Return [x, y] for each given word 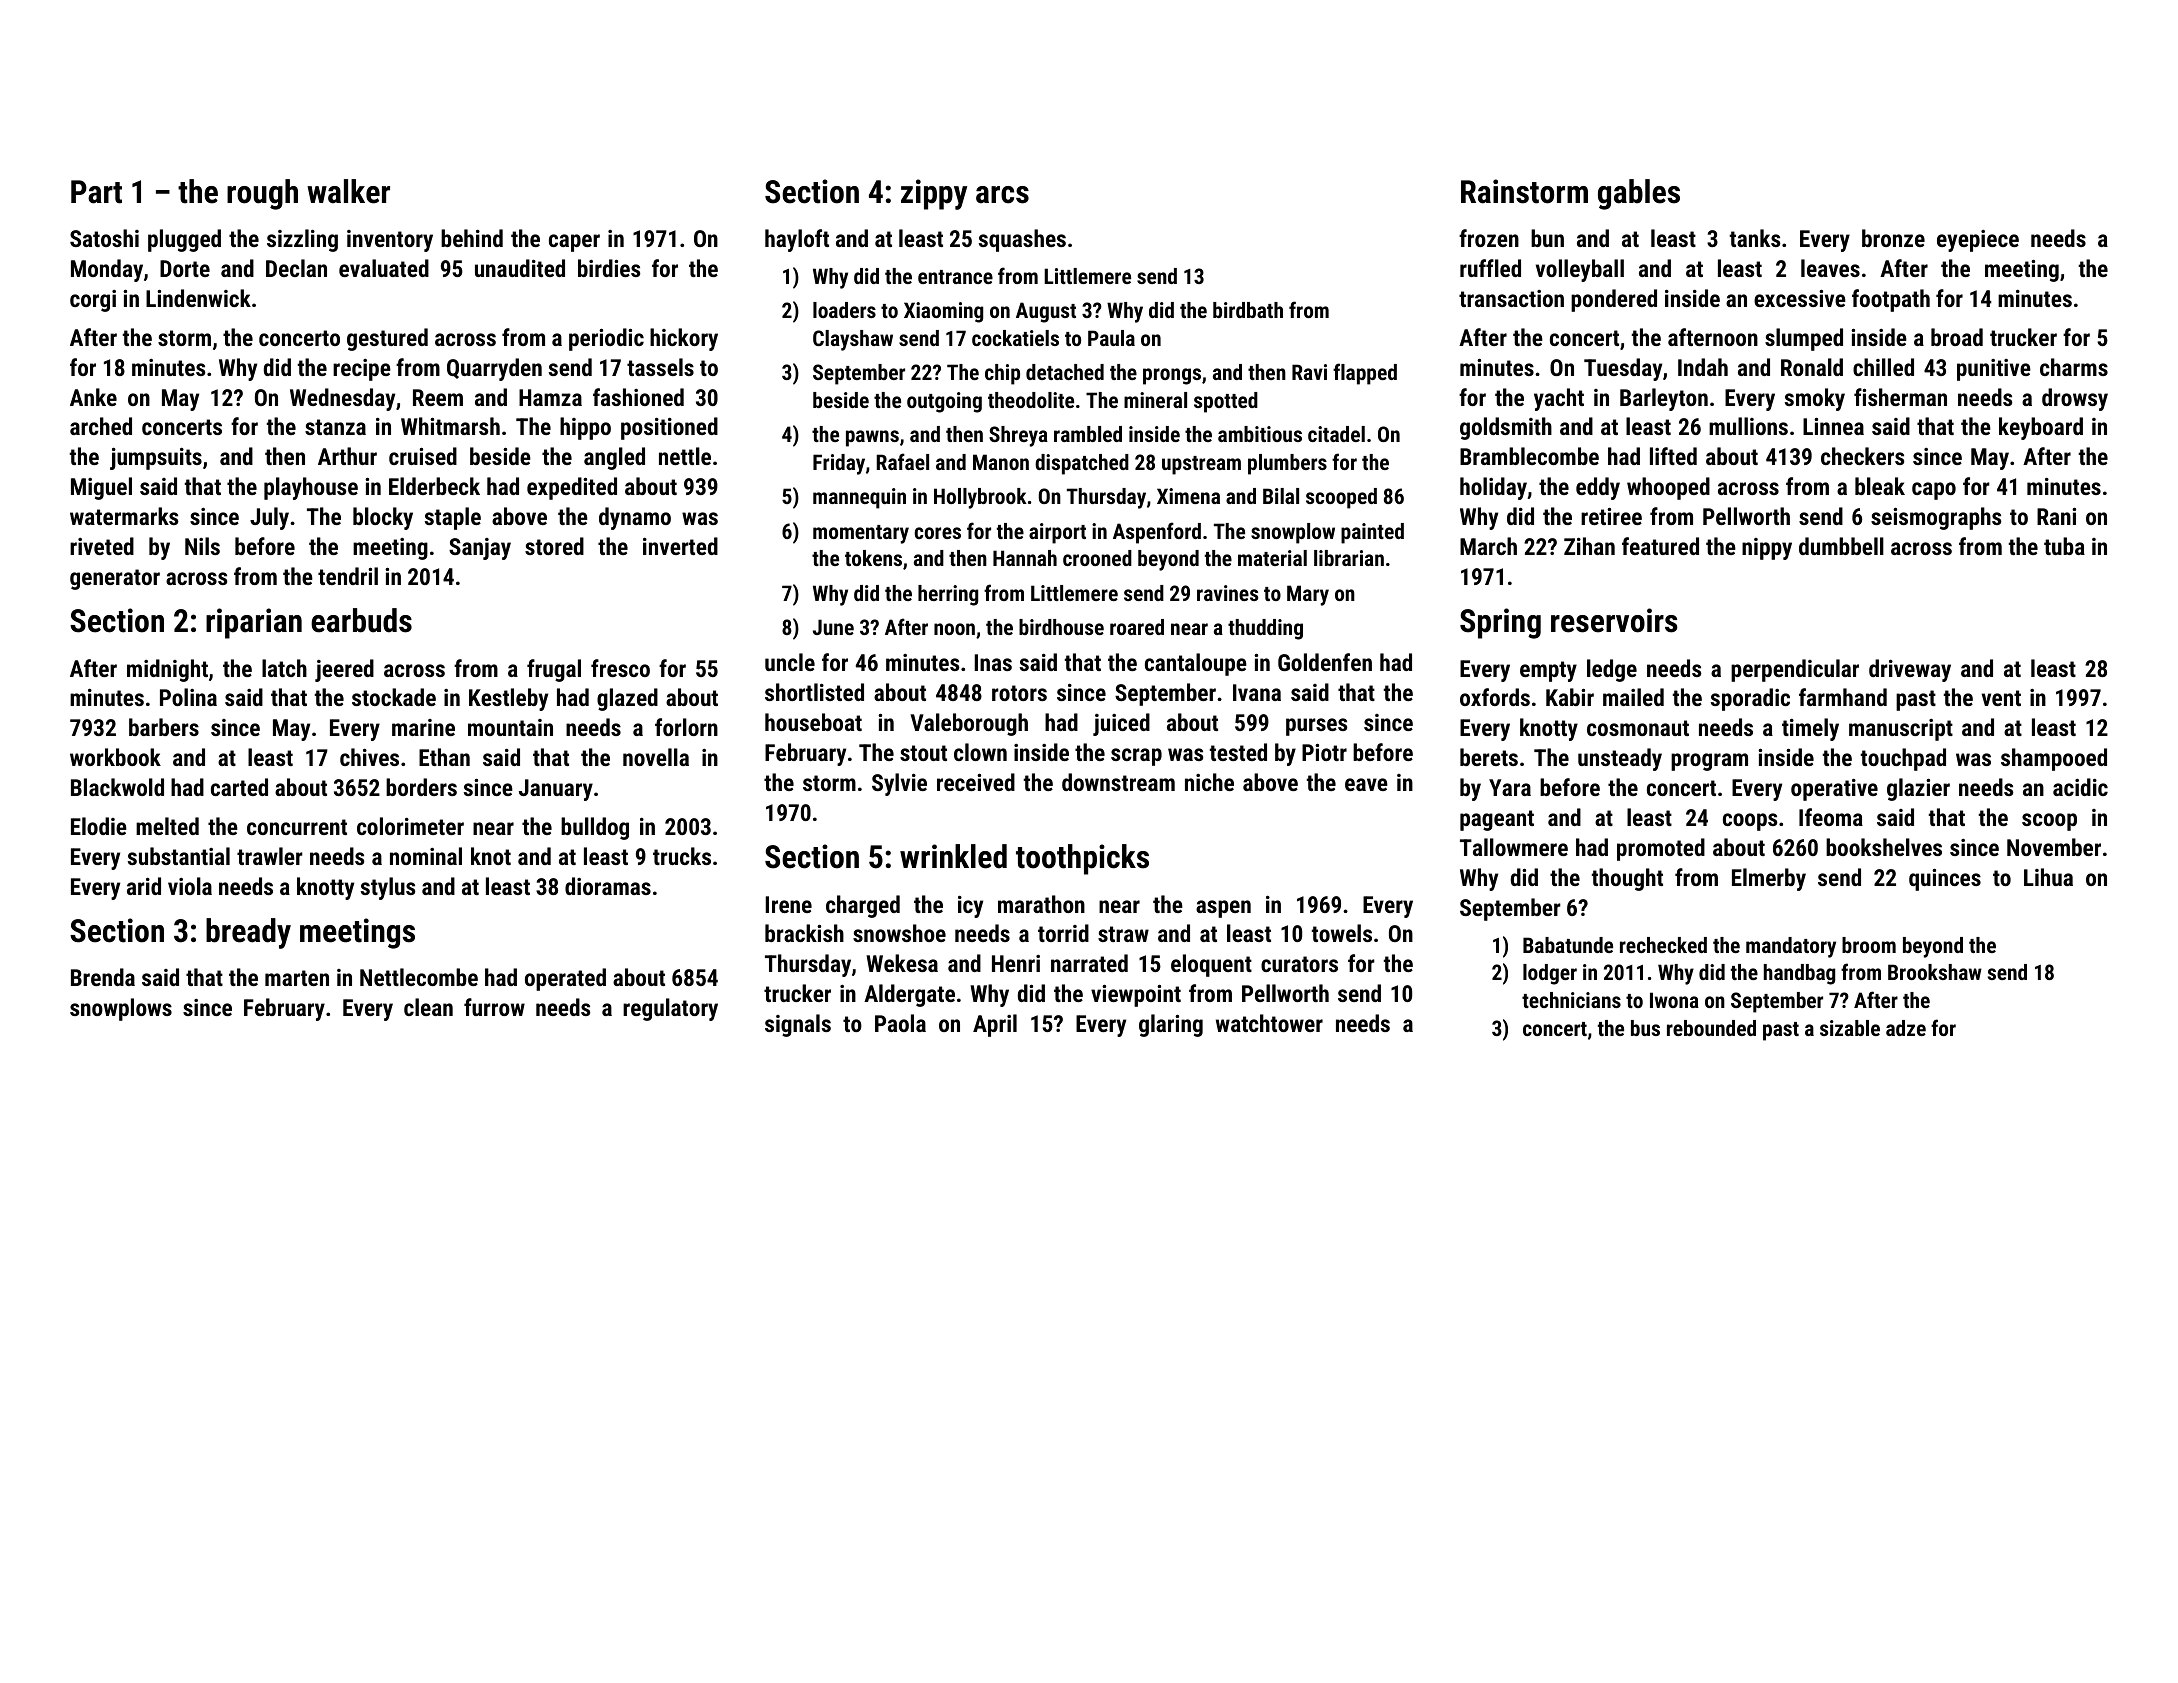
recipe [362, 370]
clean [428, 1007]
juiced [1121, 724]
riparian [254, 623]
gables [1639, 194]
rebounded [1711, 1028]
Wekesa [902, 963]
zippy [934, 194]
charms [2074, 367]
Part [96, 192]
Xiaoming [943, 312]
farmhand [1843, 697]
